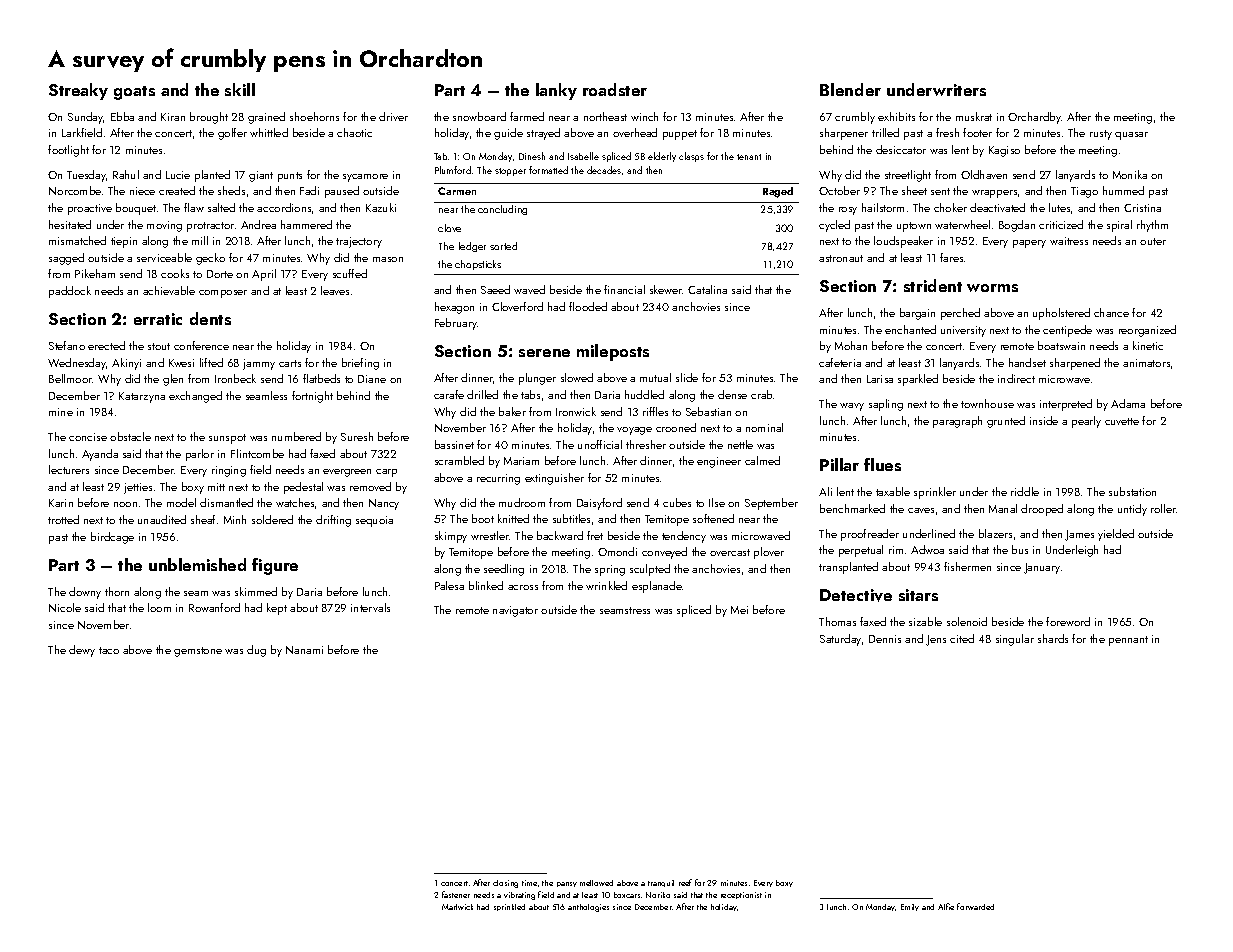 The height and width of the screenshot is (952, 1233). What do you see at coordinates (975, 906) in the screenshot?
I see `forwarded` at bounding box center [975, 906].
